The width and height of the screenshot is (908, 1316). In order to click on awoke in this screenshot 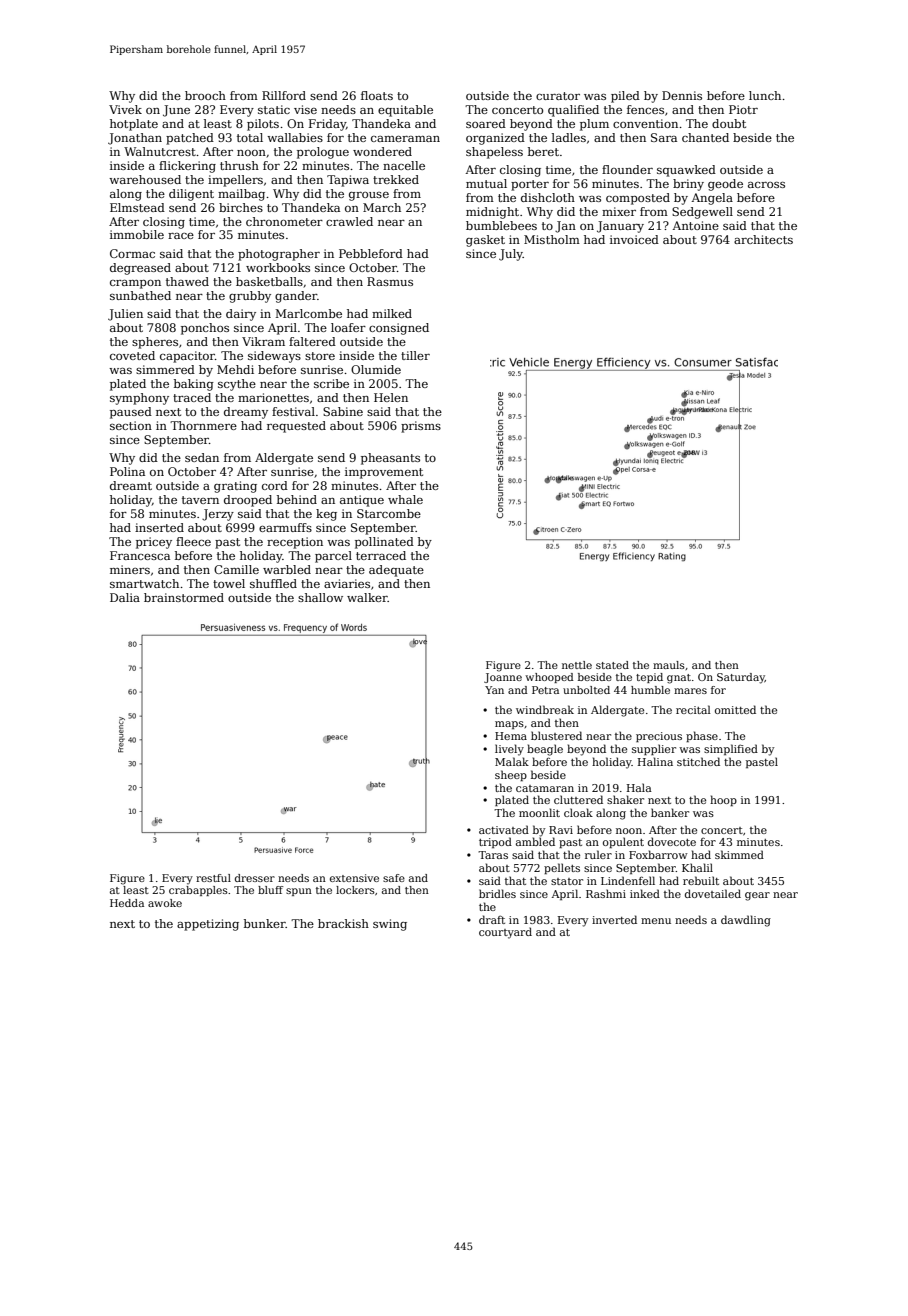, I will do `click(165, 903)`.
